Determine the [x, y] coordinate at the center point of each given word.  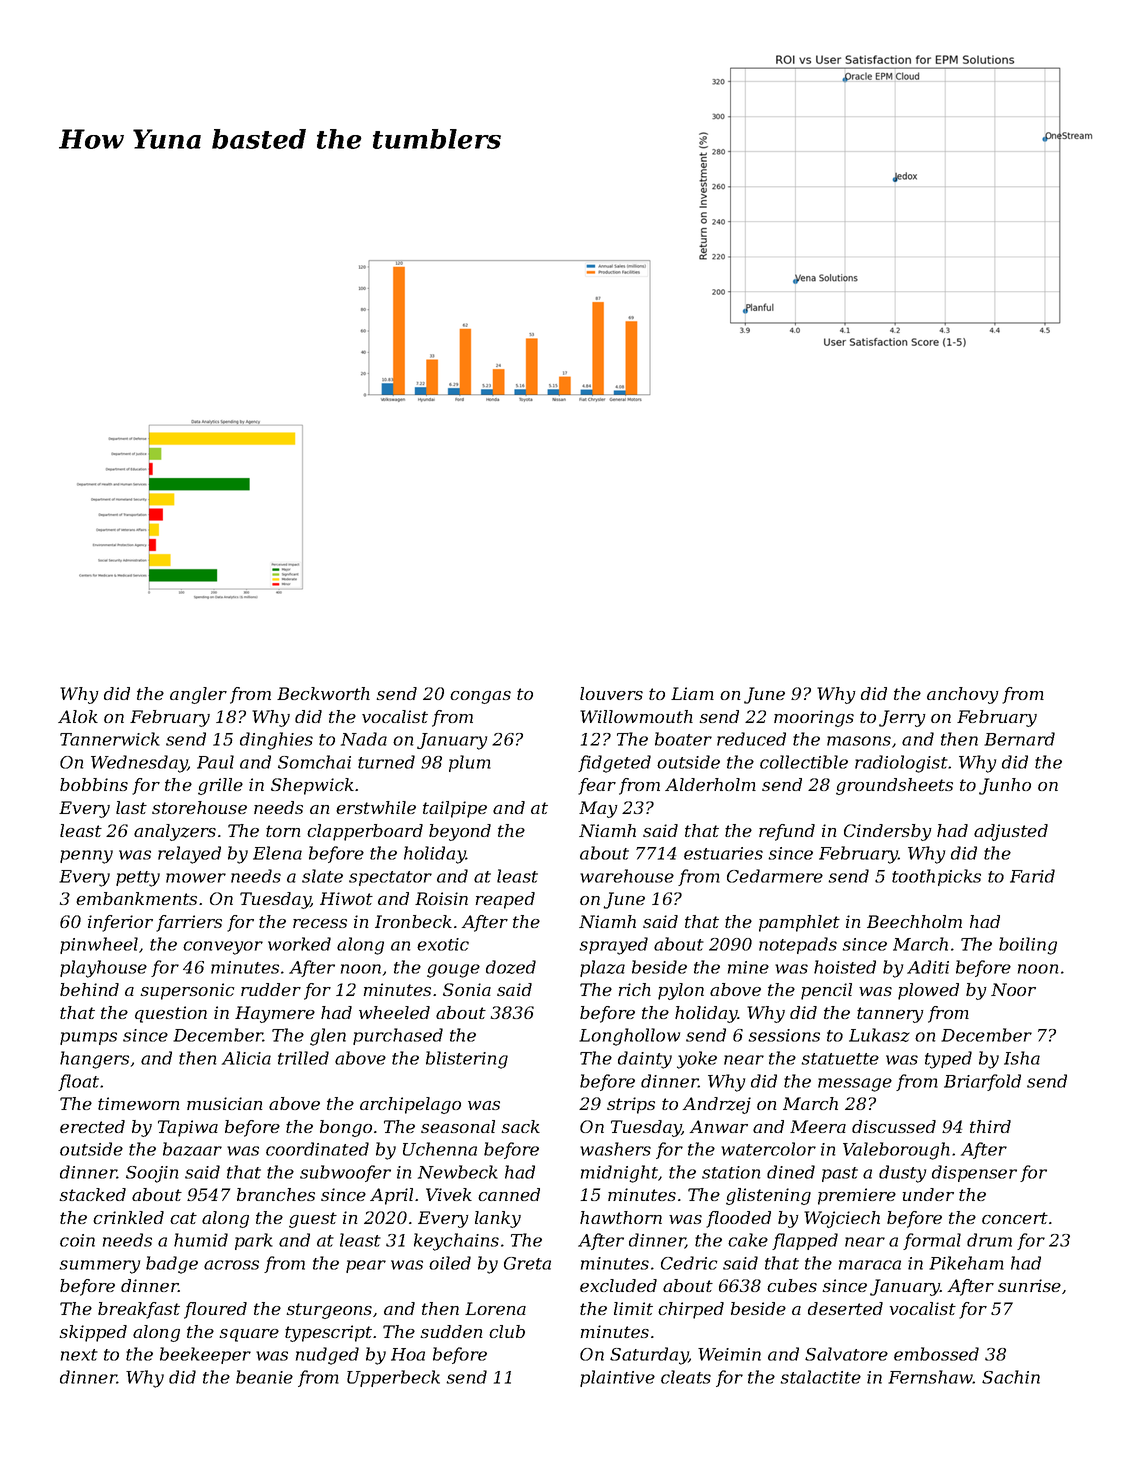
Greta [527, 1263]
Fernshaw [930, 1377]
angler [198, 695]
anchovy [963, 695]
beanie [264, 1377]
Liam [692, 693]
